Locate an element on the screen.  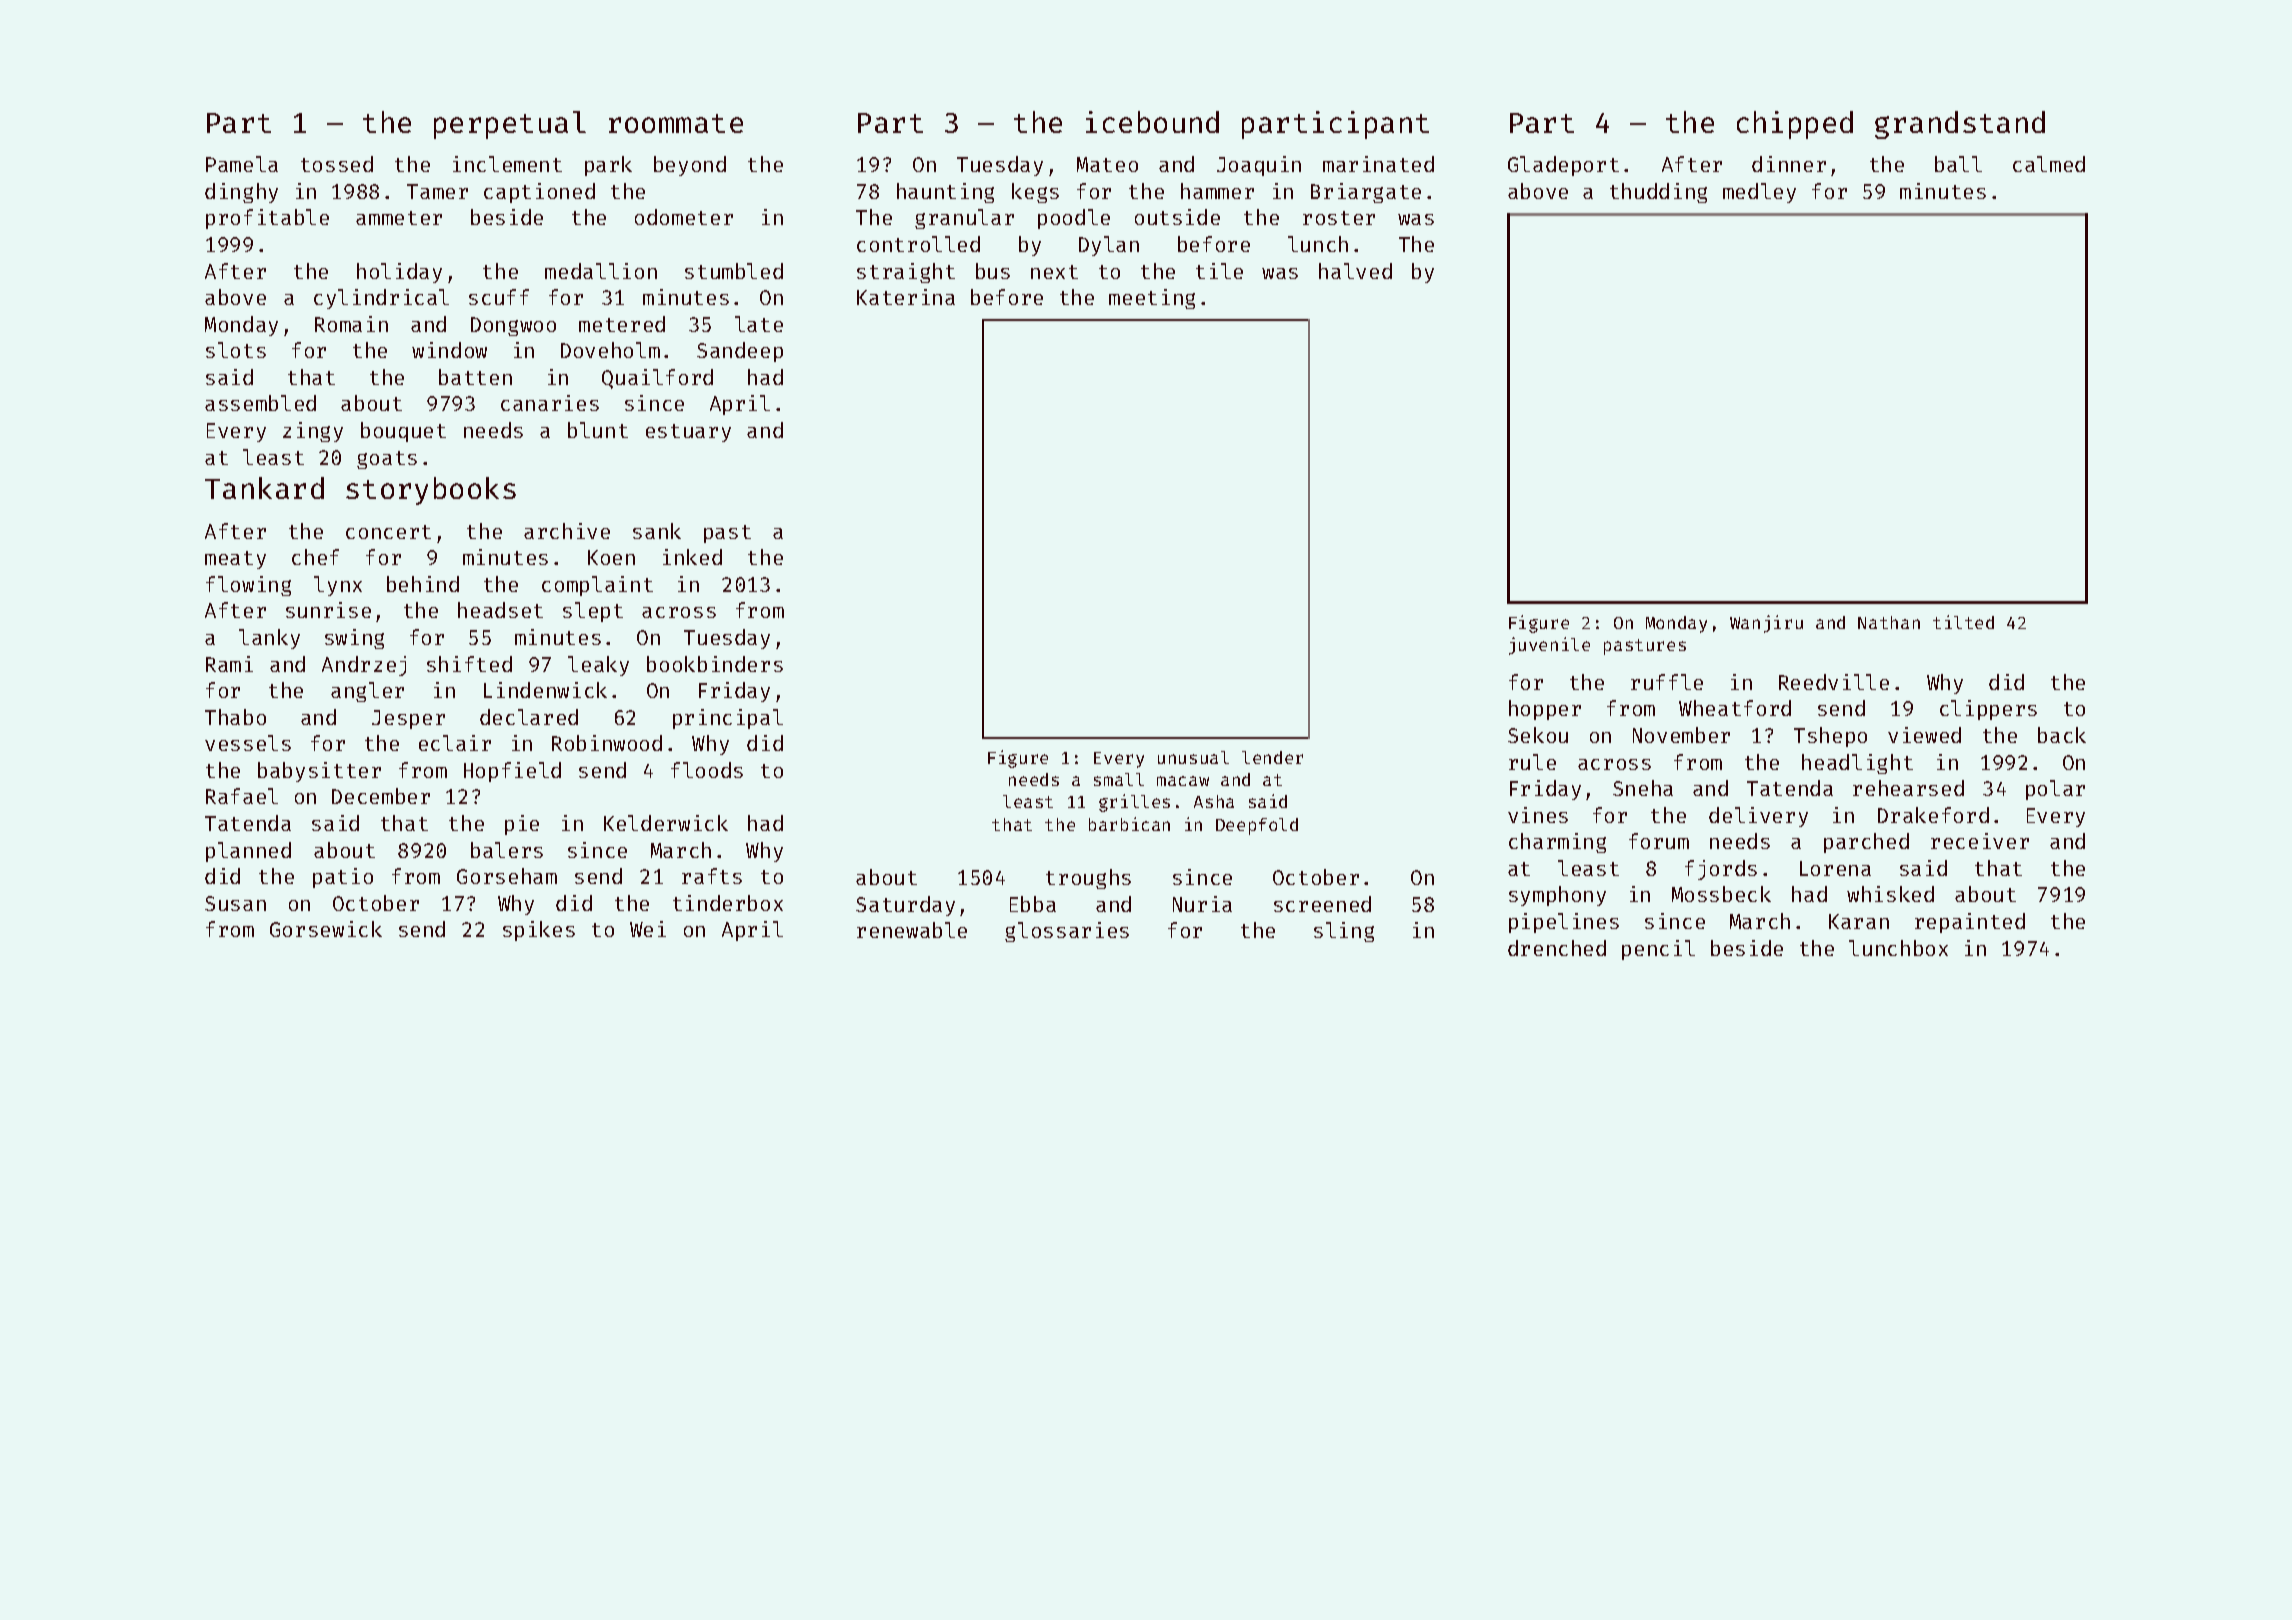
Sneha is located at coordinates (1643, 788).
